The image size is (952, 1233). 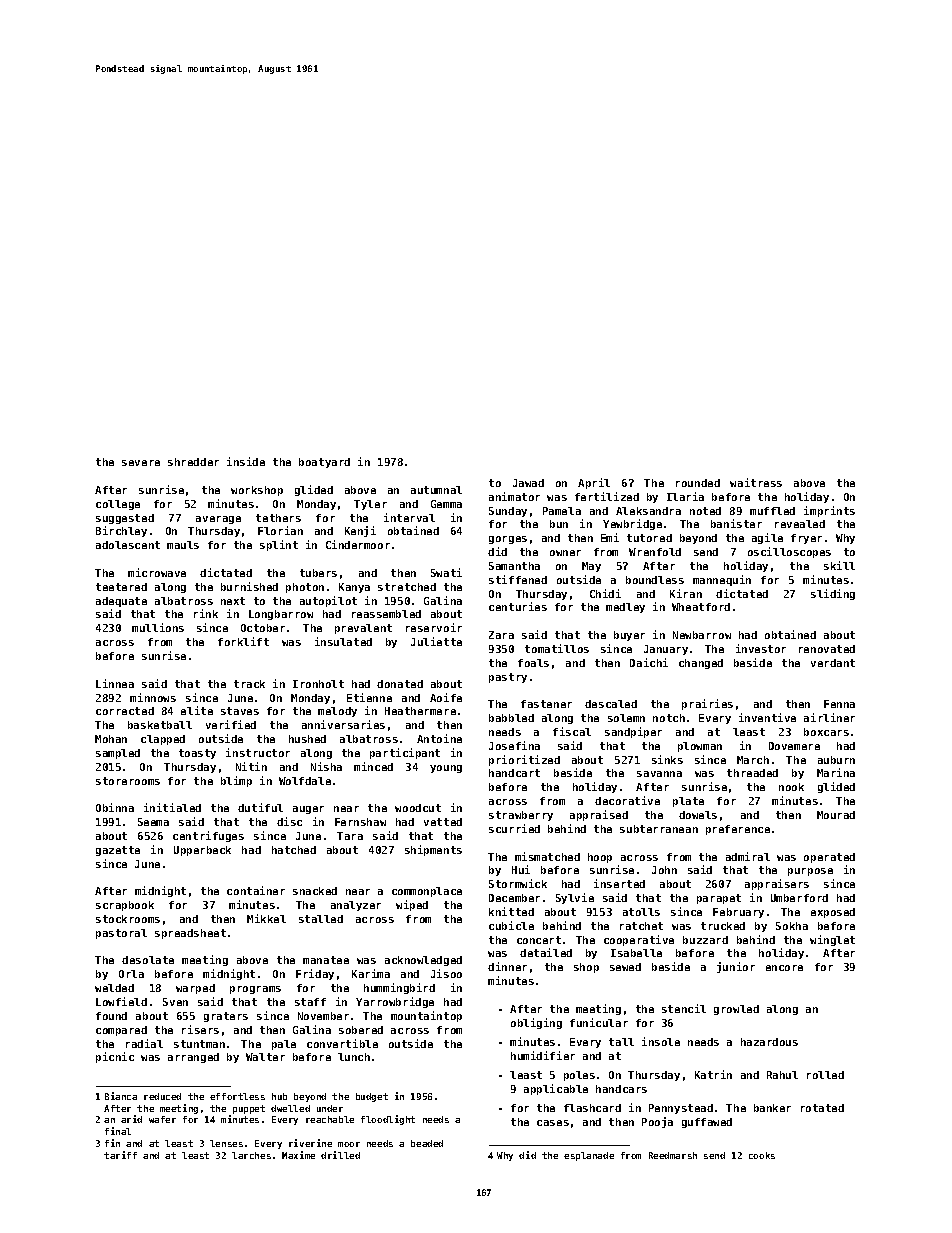 What do you see at coordinates (546, 704) in the image?
I see `fastener` at bounding box center [546, 704].
